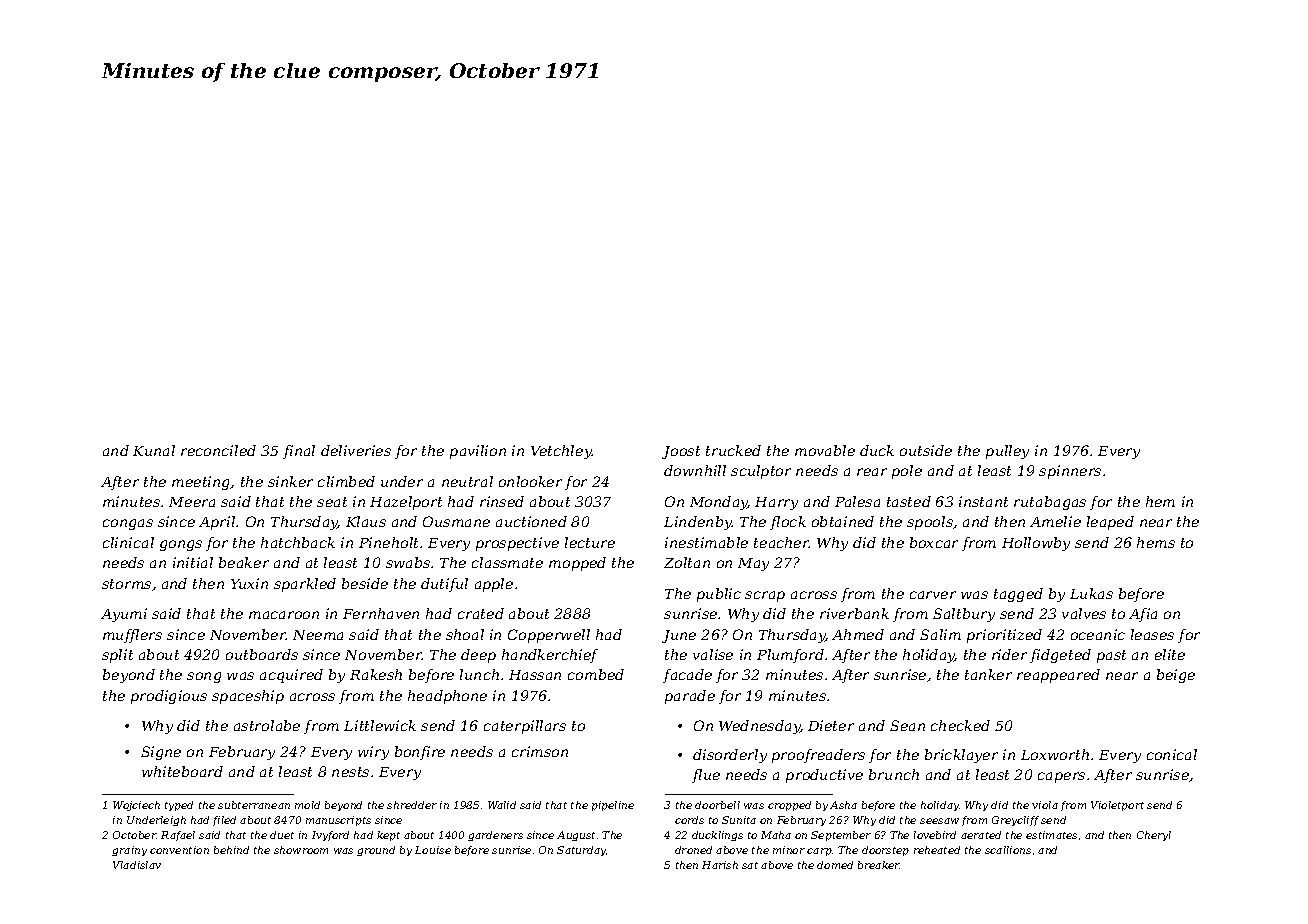  What do you see at coordinates (178, 836) in the screenshot?
I see `Rafael` at bounding box center [178, 836].
